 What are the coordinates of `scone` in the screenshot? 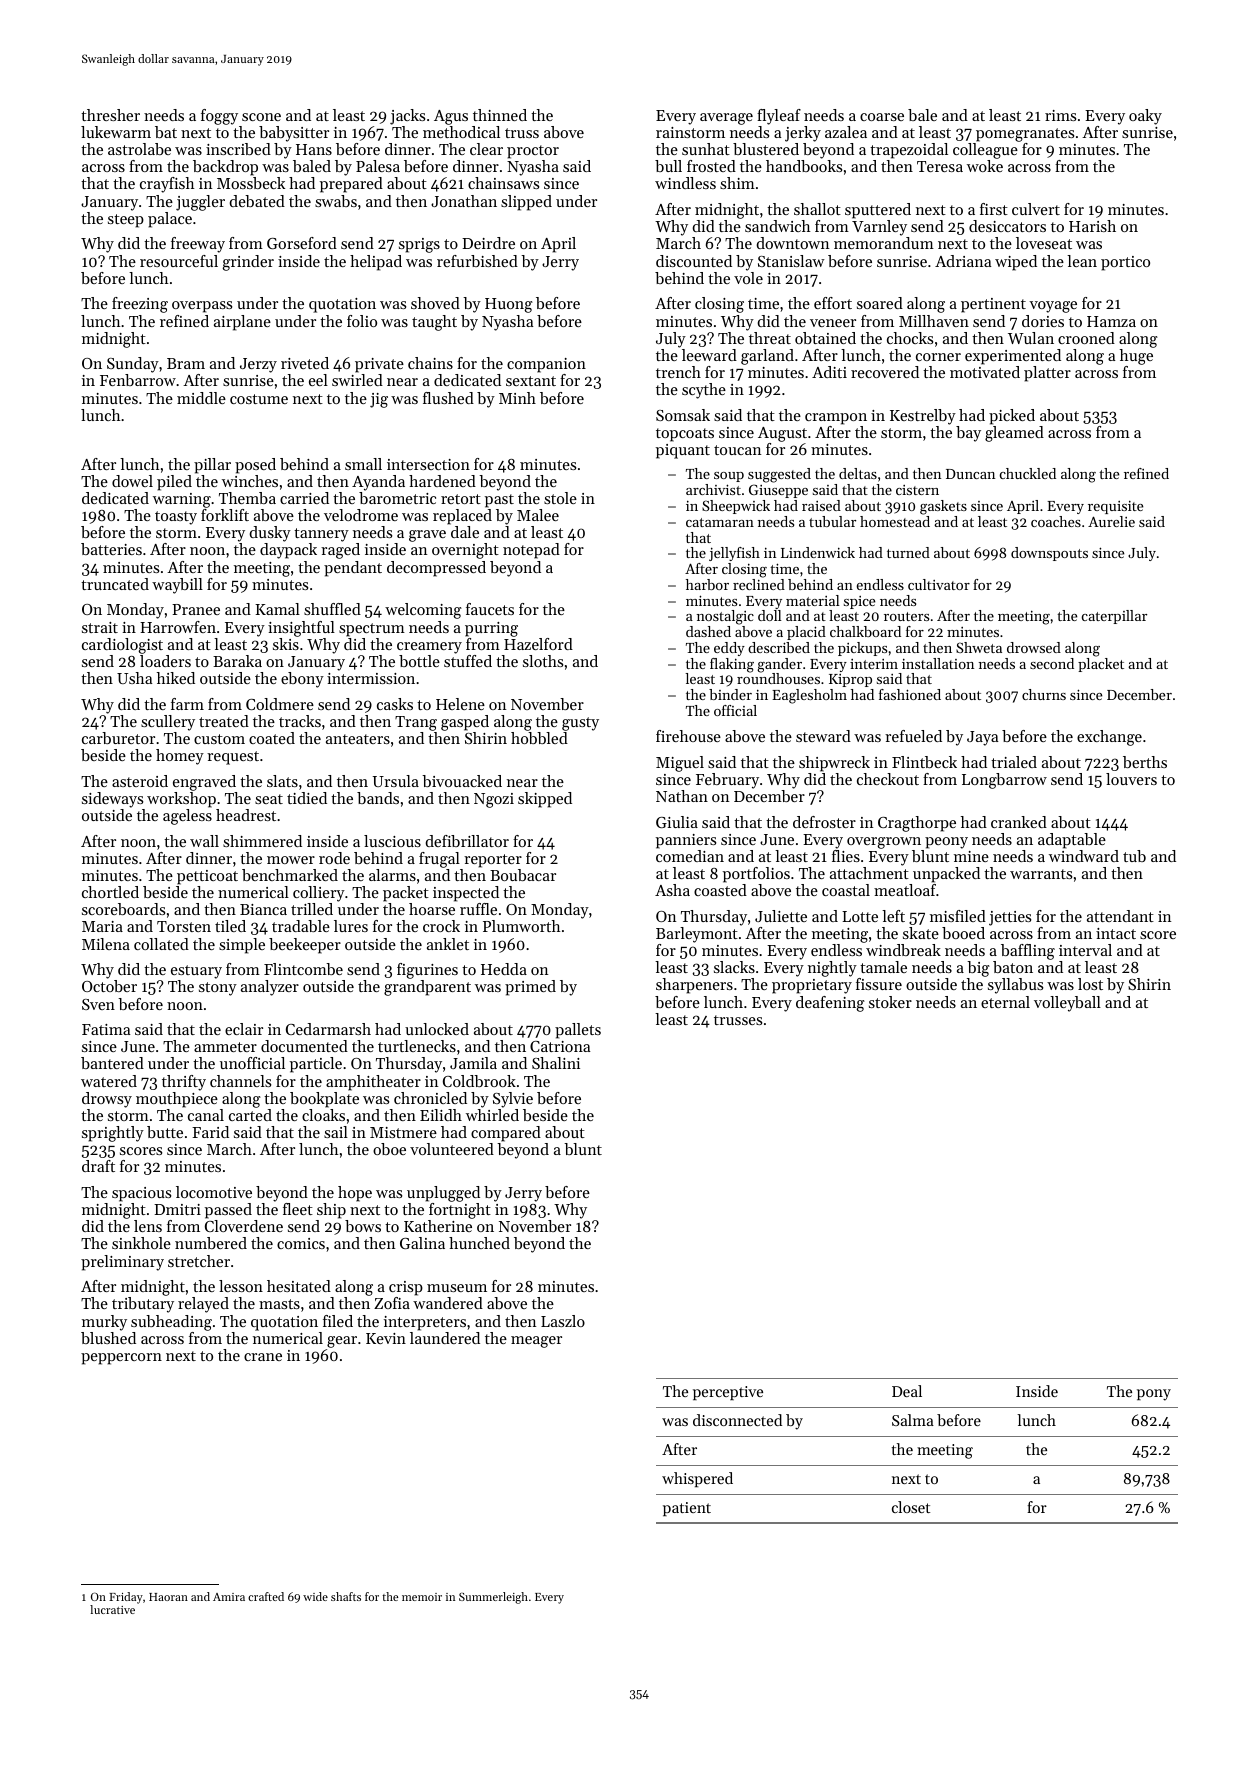 It's located at (261, 117).
